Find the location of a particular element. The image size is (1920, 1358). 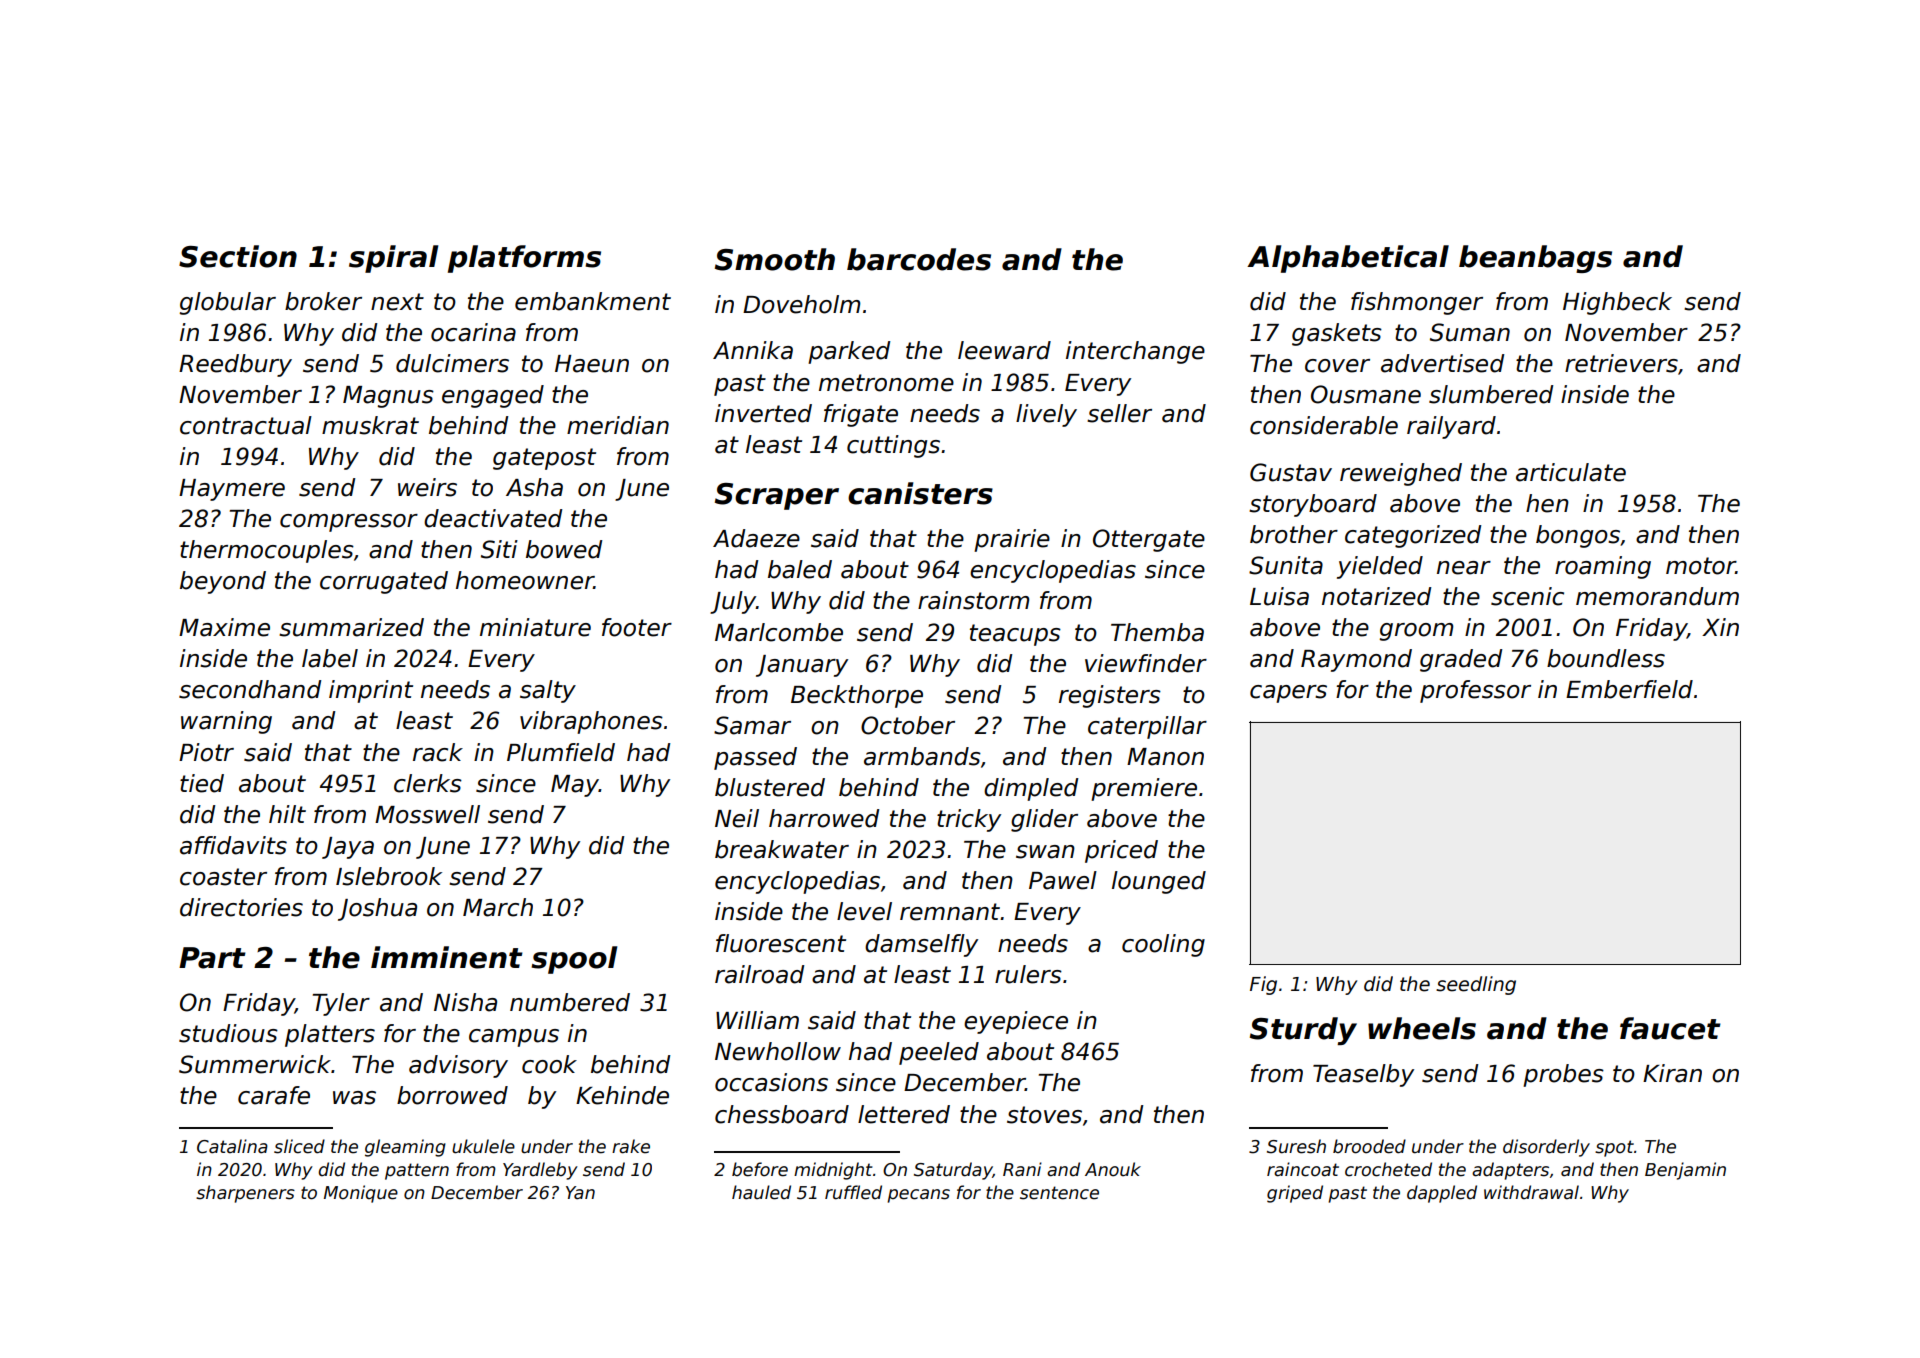

beanbags is located at coordinates (1535, 259).
